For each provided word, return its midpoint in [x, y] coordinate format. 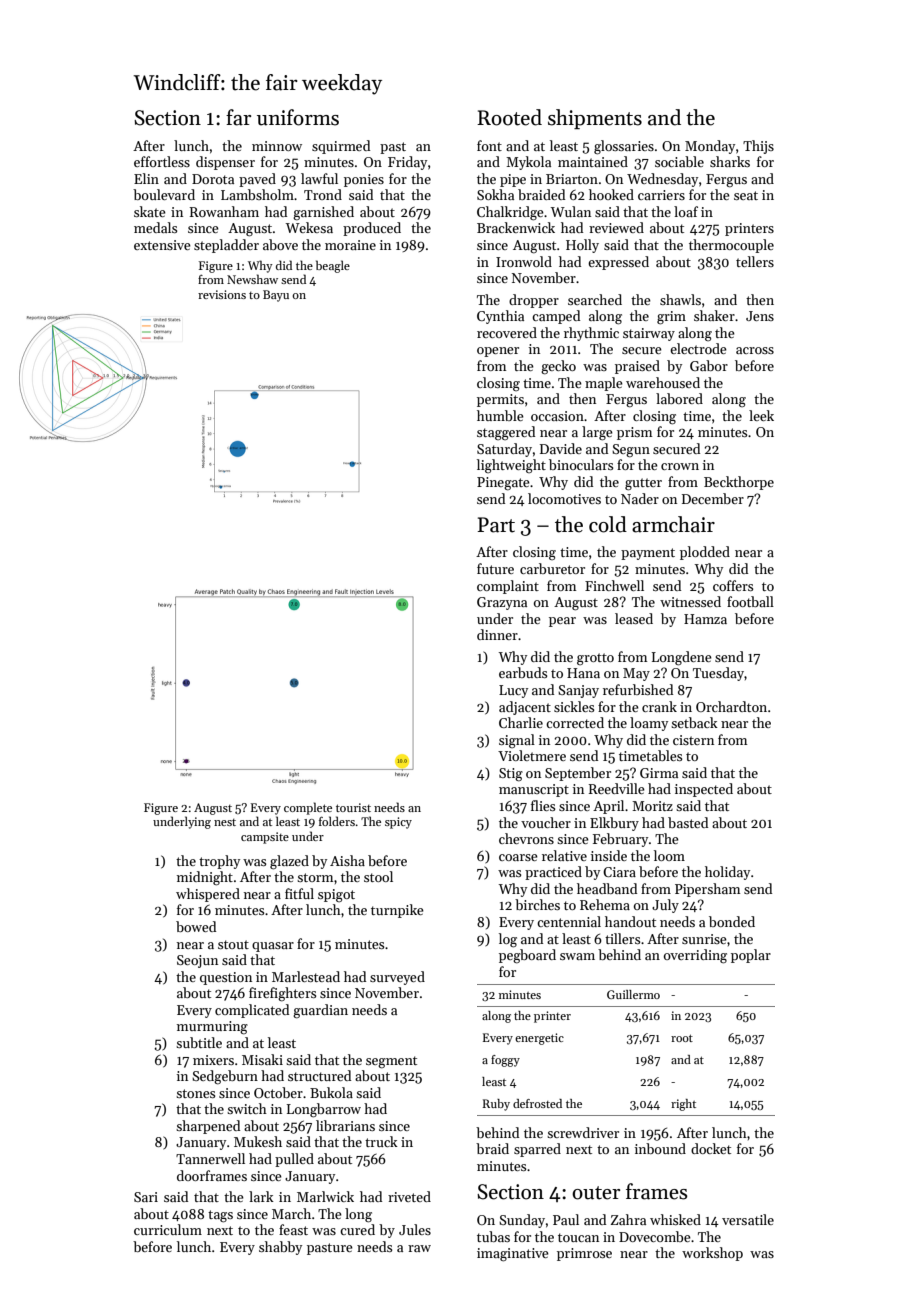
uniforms [298, 117]
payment [648, 554]
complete [308, 808]
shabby [280, 1248]
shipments [595, 119]
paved [257, 180]
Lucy [513, 691]
